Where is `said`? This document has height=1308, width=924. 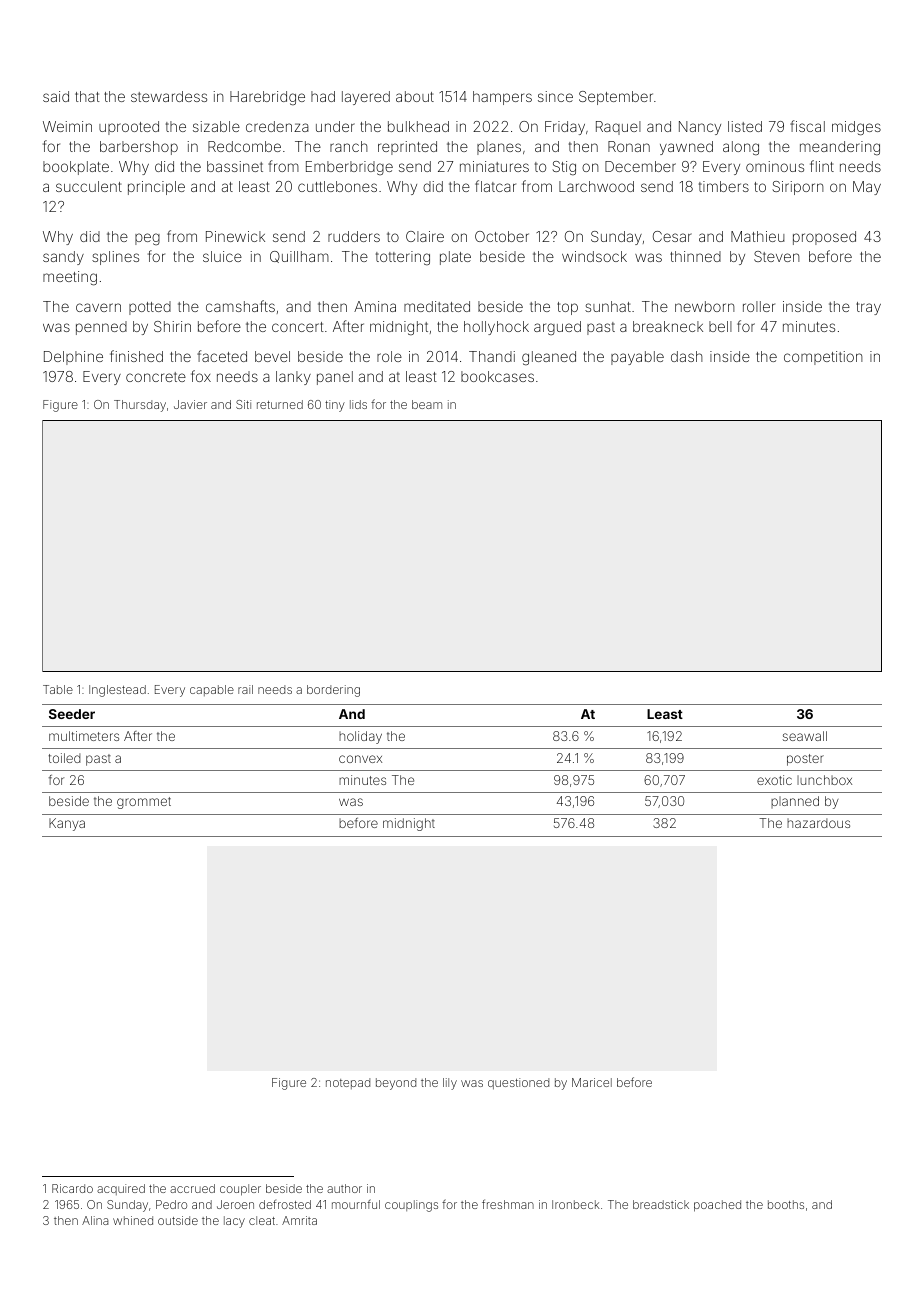 said is located at coordinates (56, 96).
